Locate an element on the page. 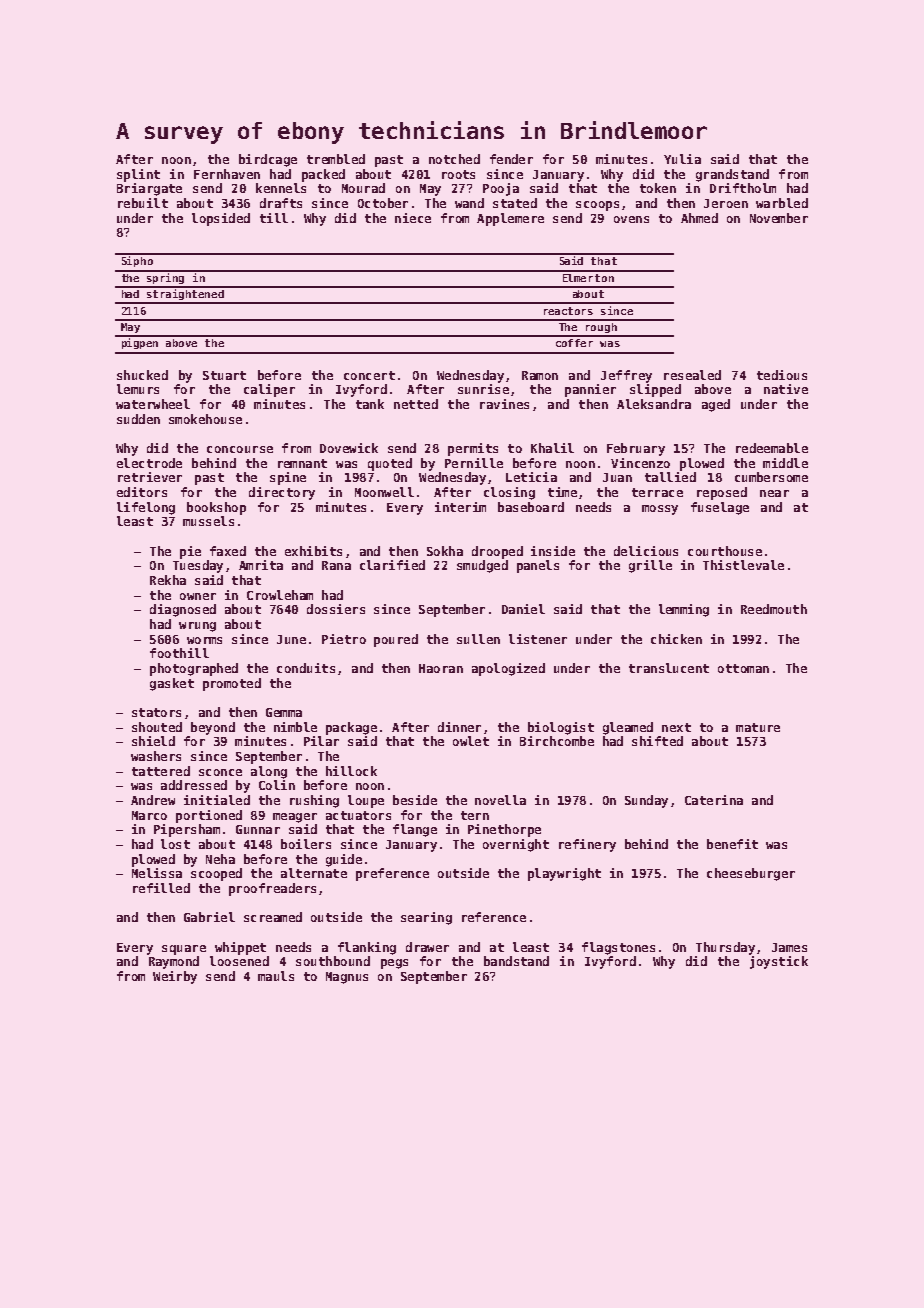  courthouse is located at coordinates (725, 551).
